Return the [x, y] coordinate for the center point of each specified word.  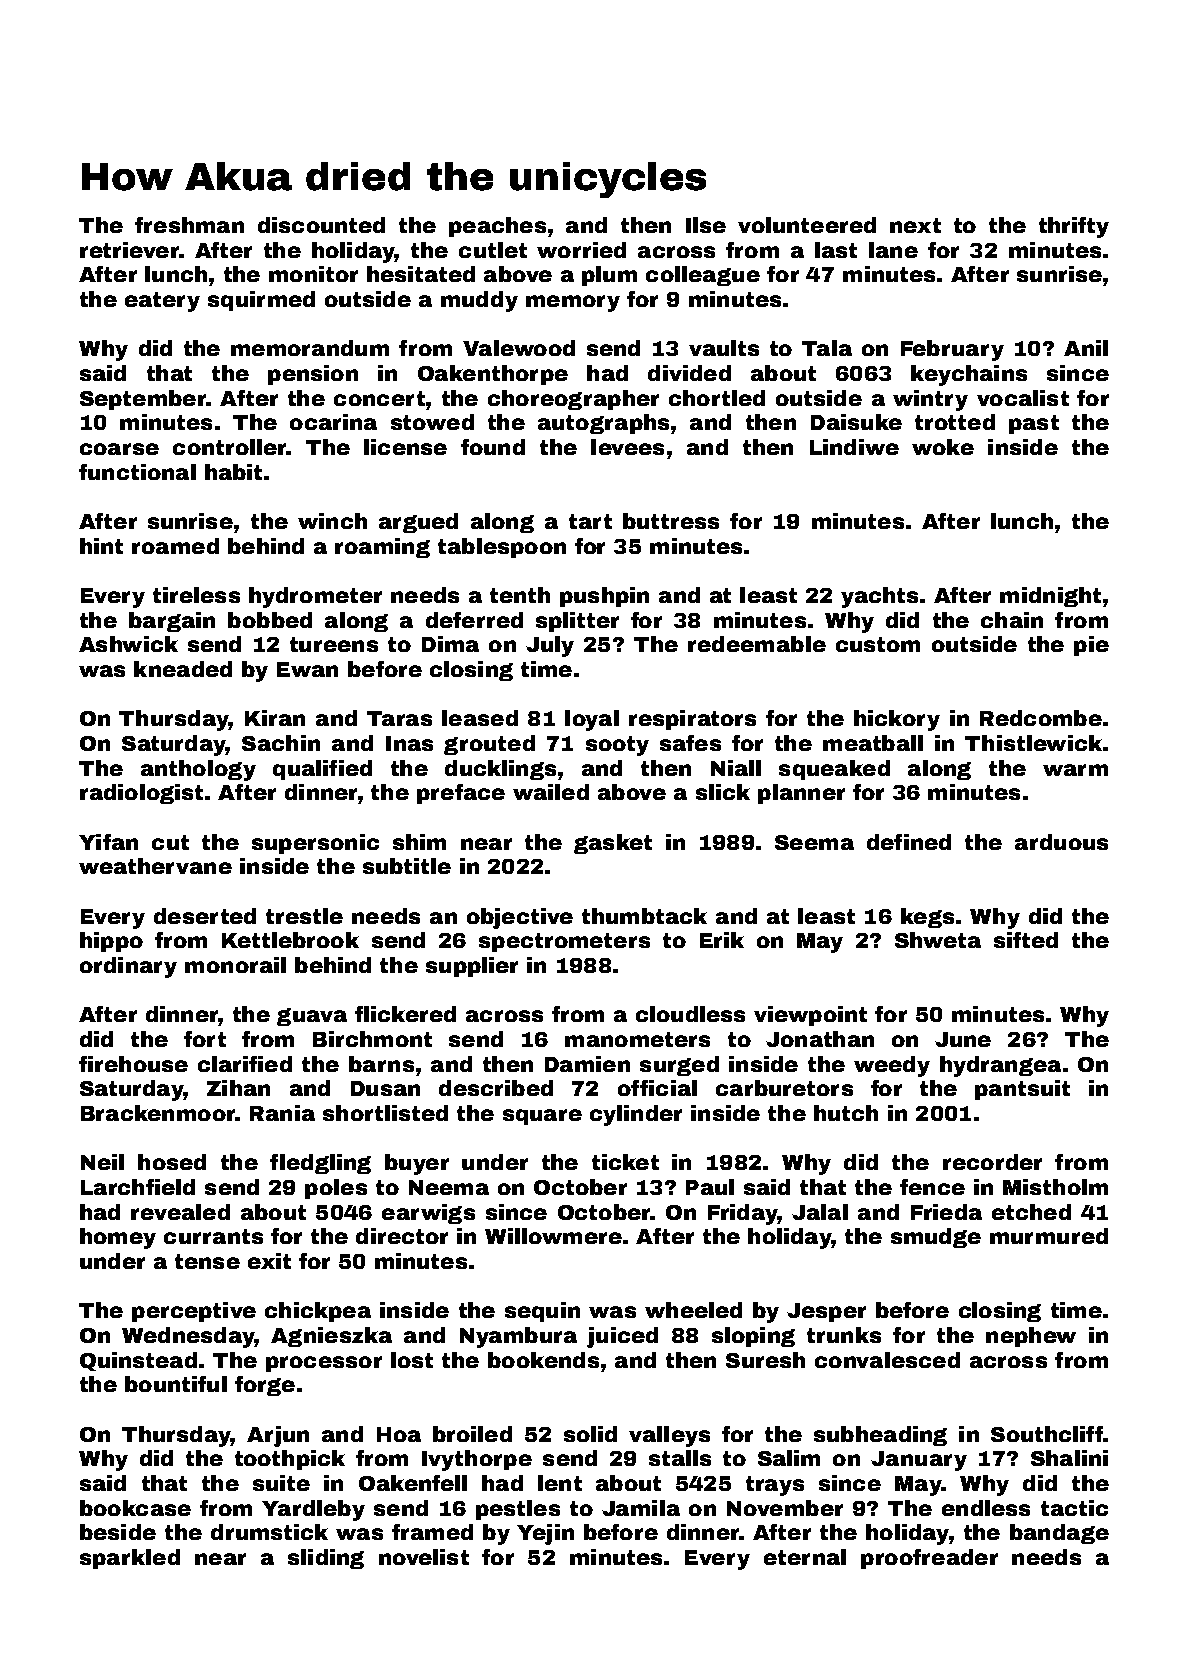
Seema [814, 842]
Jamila [641, 1508]
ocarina [333, 422]
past [1034, 424]
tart [590, 521]
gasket [613, 844]
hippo [111, 942]
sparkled [130, 1559]
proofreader [929, 1559]
